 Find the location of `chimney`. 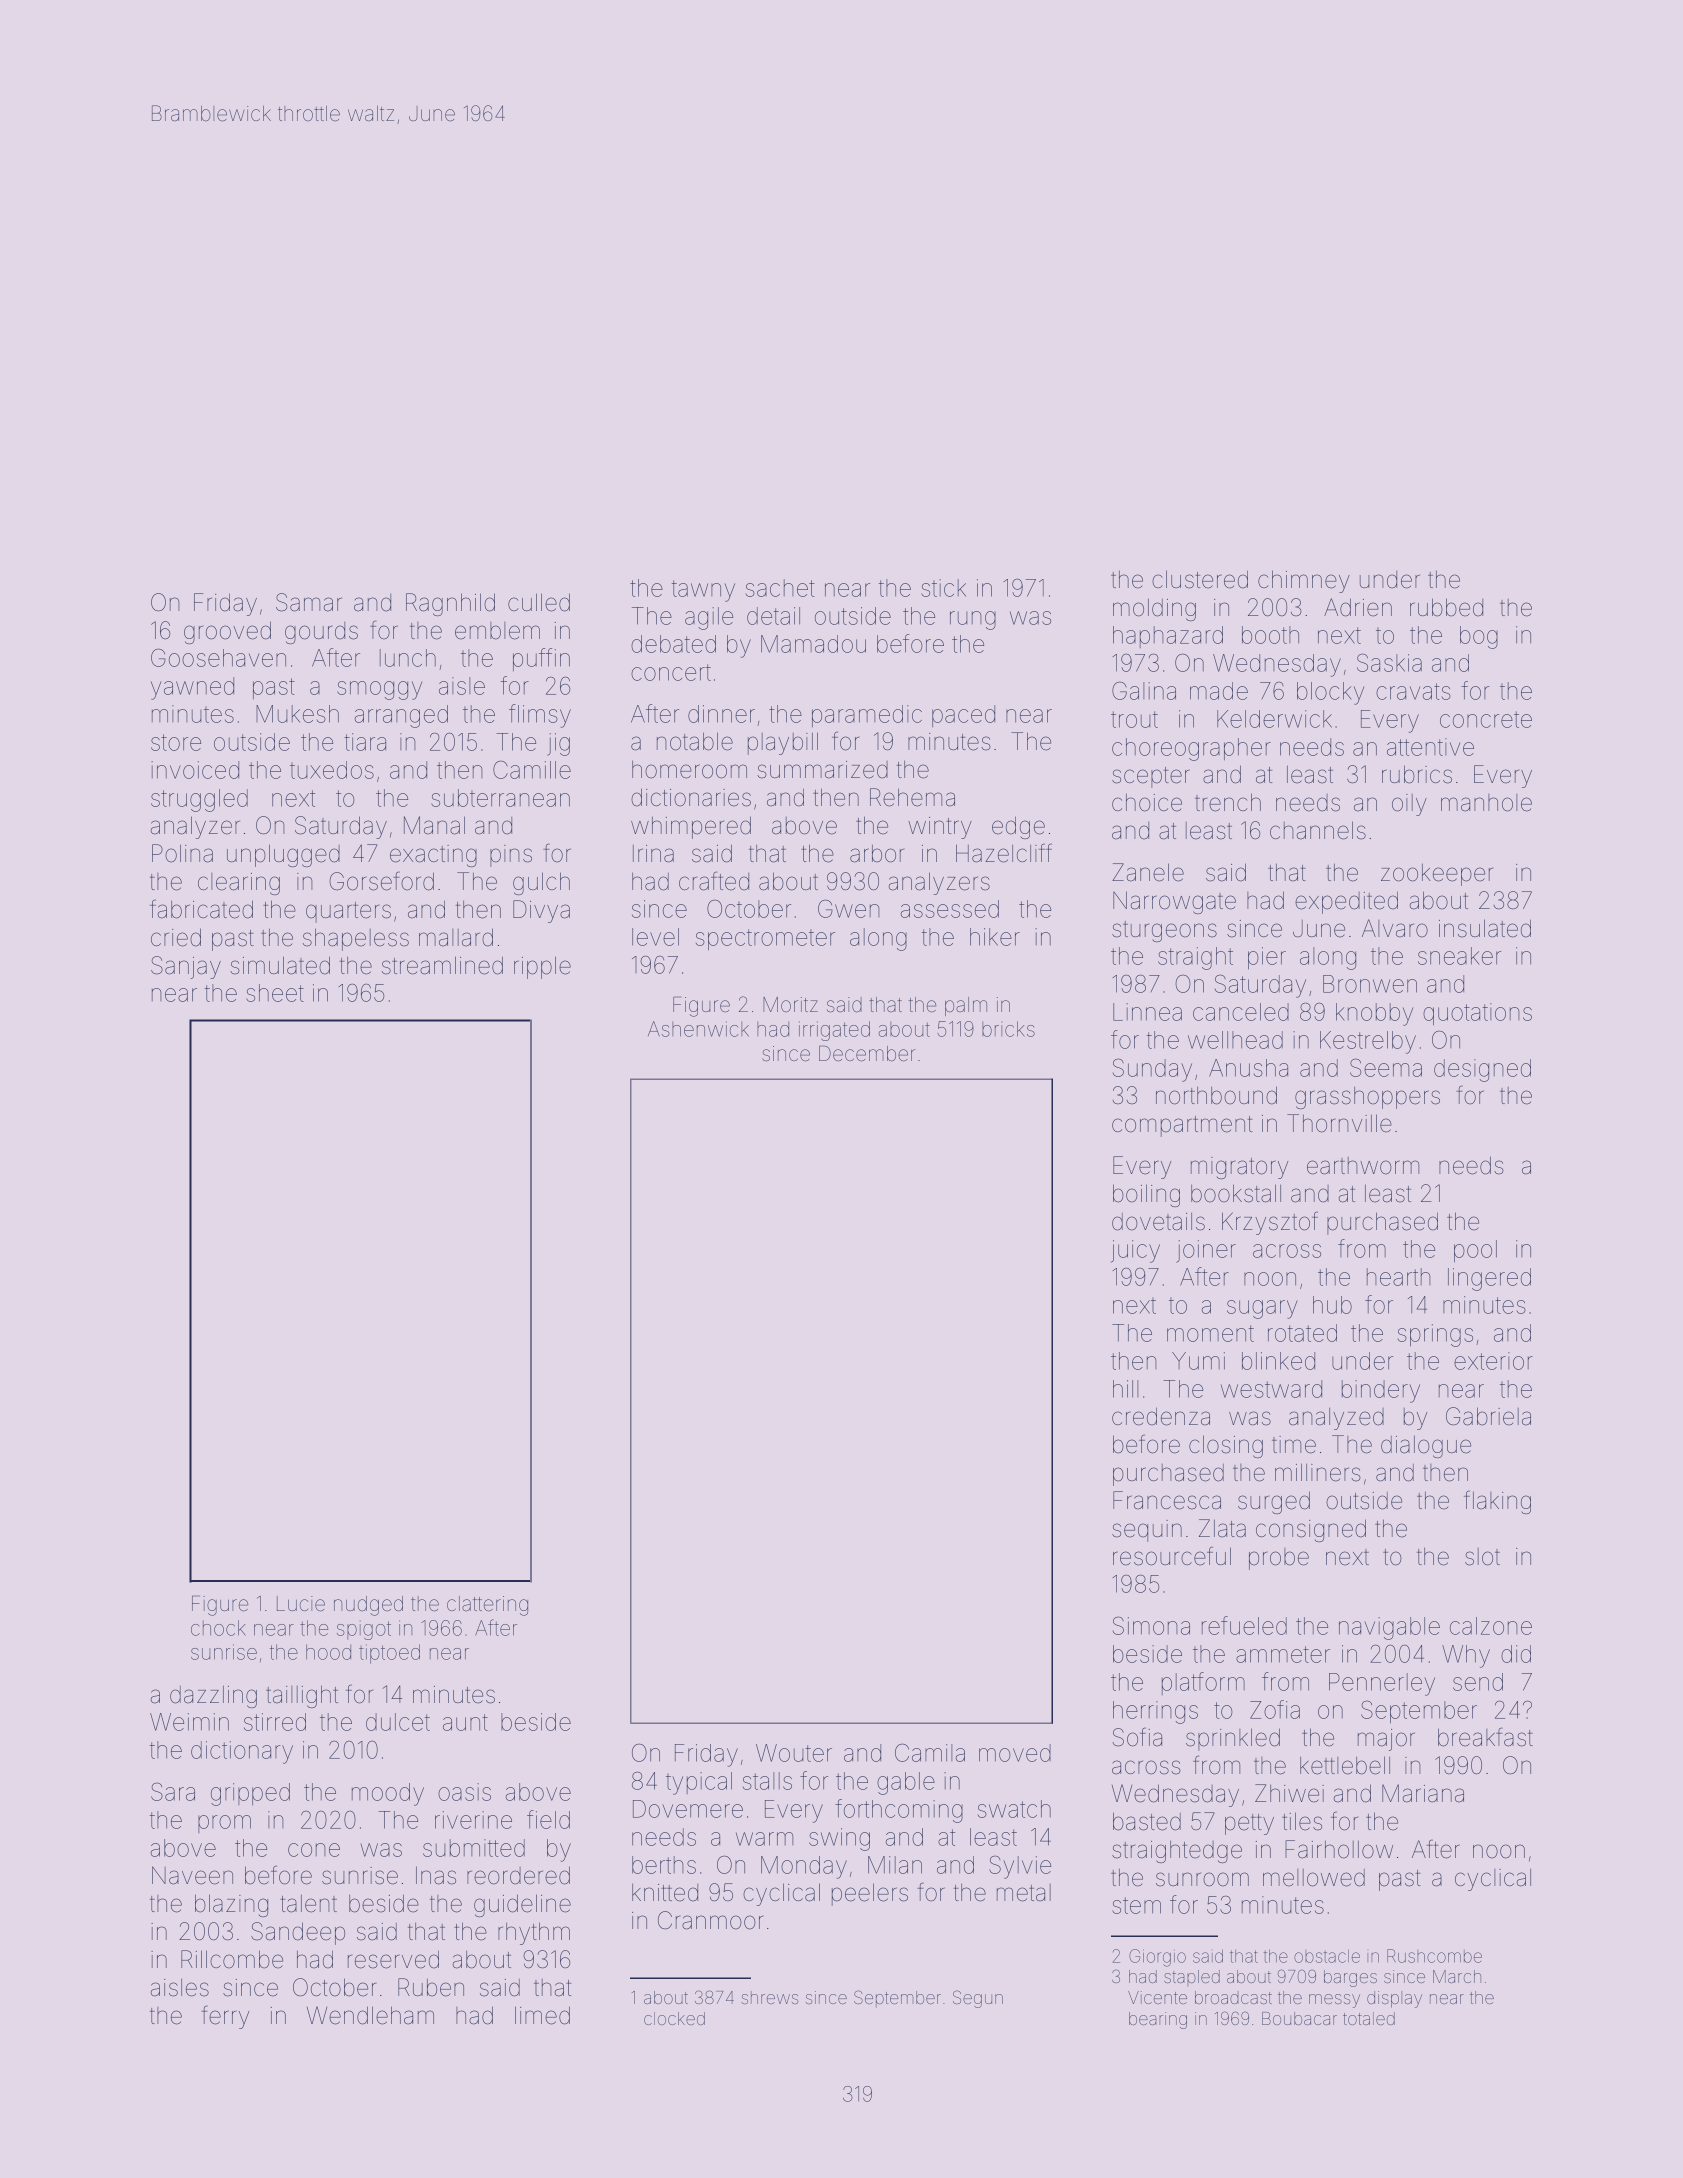

chimney is located at coordinates (1304, 581).
